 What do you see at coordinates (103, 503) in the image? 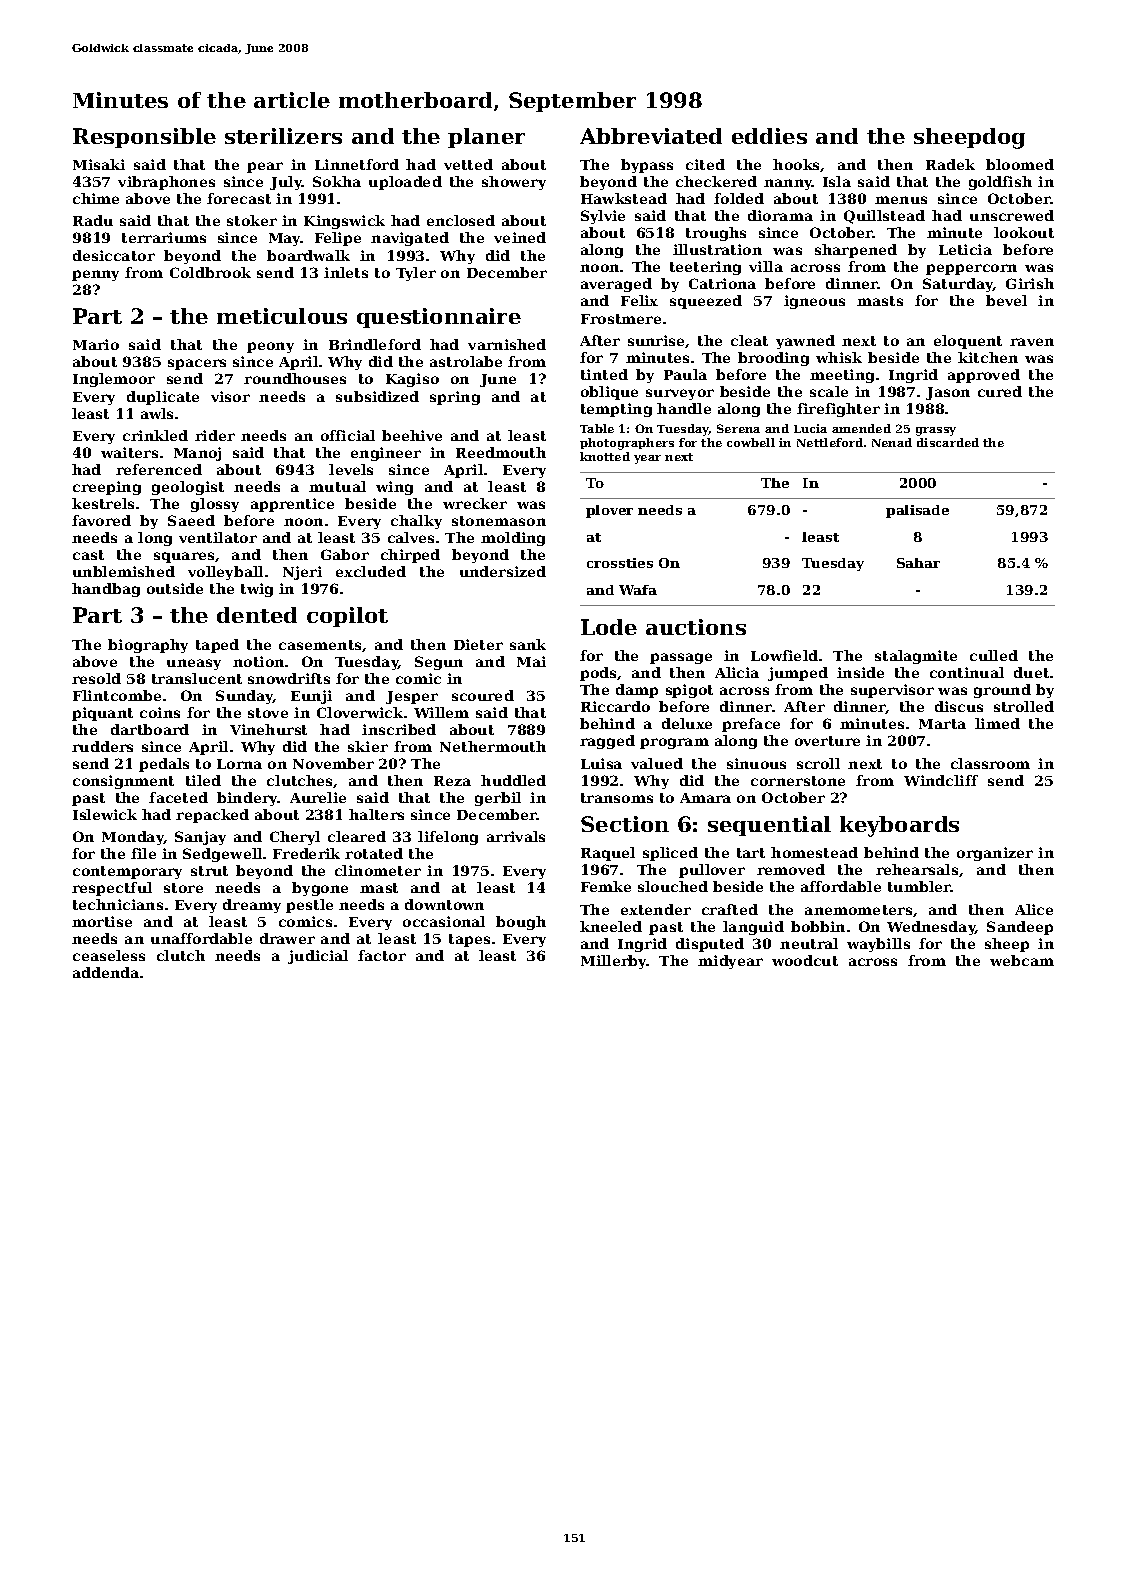
I see `kestrels` at bounding box center [103, 503].
